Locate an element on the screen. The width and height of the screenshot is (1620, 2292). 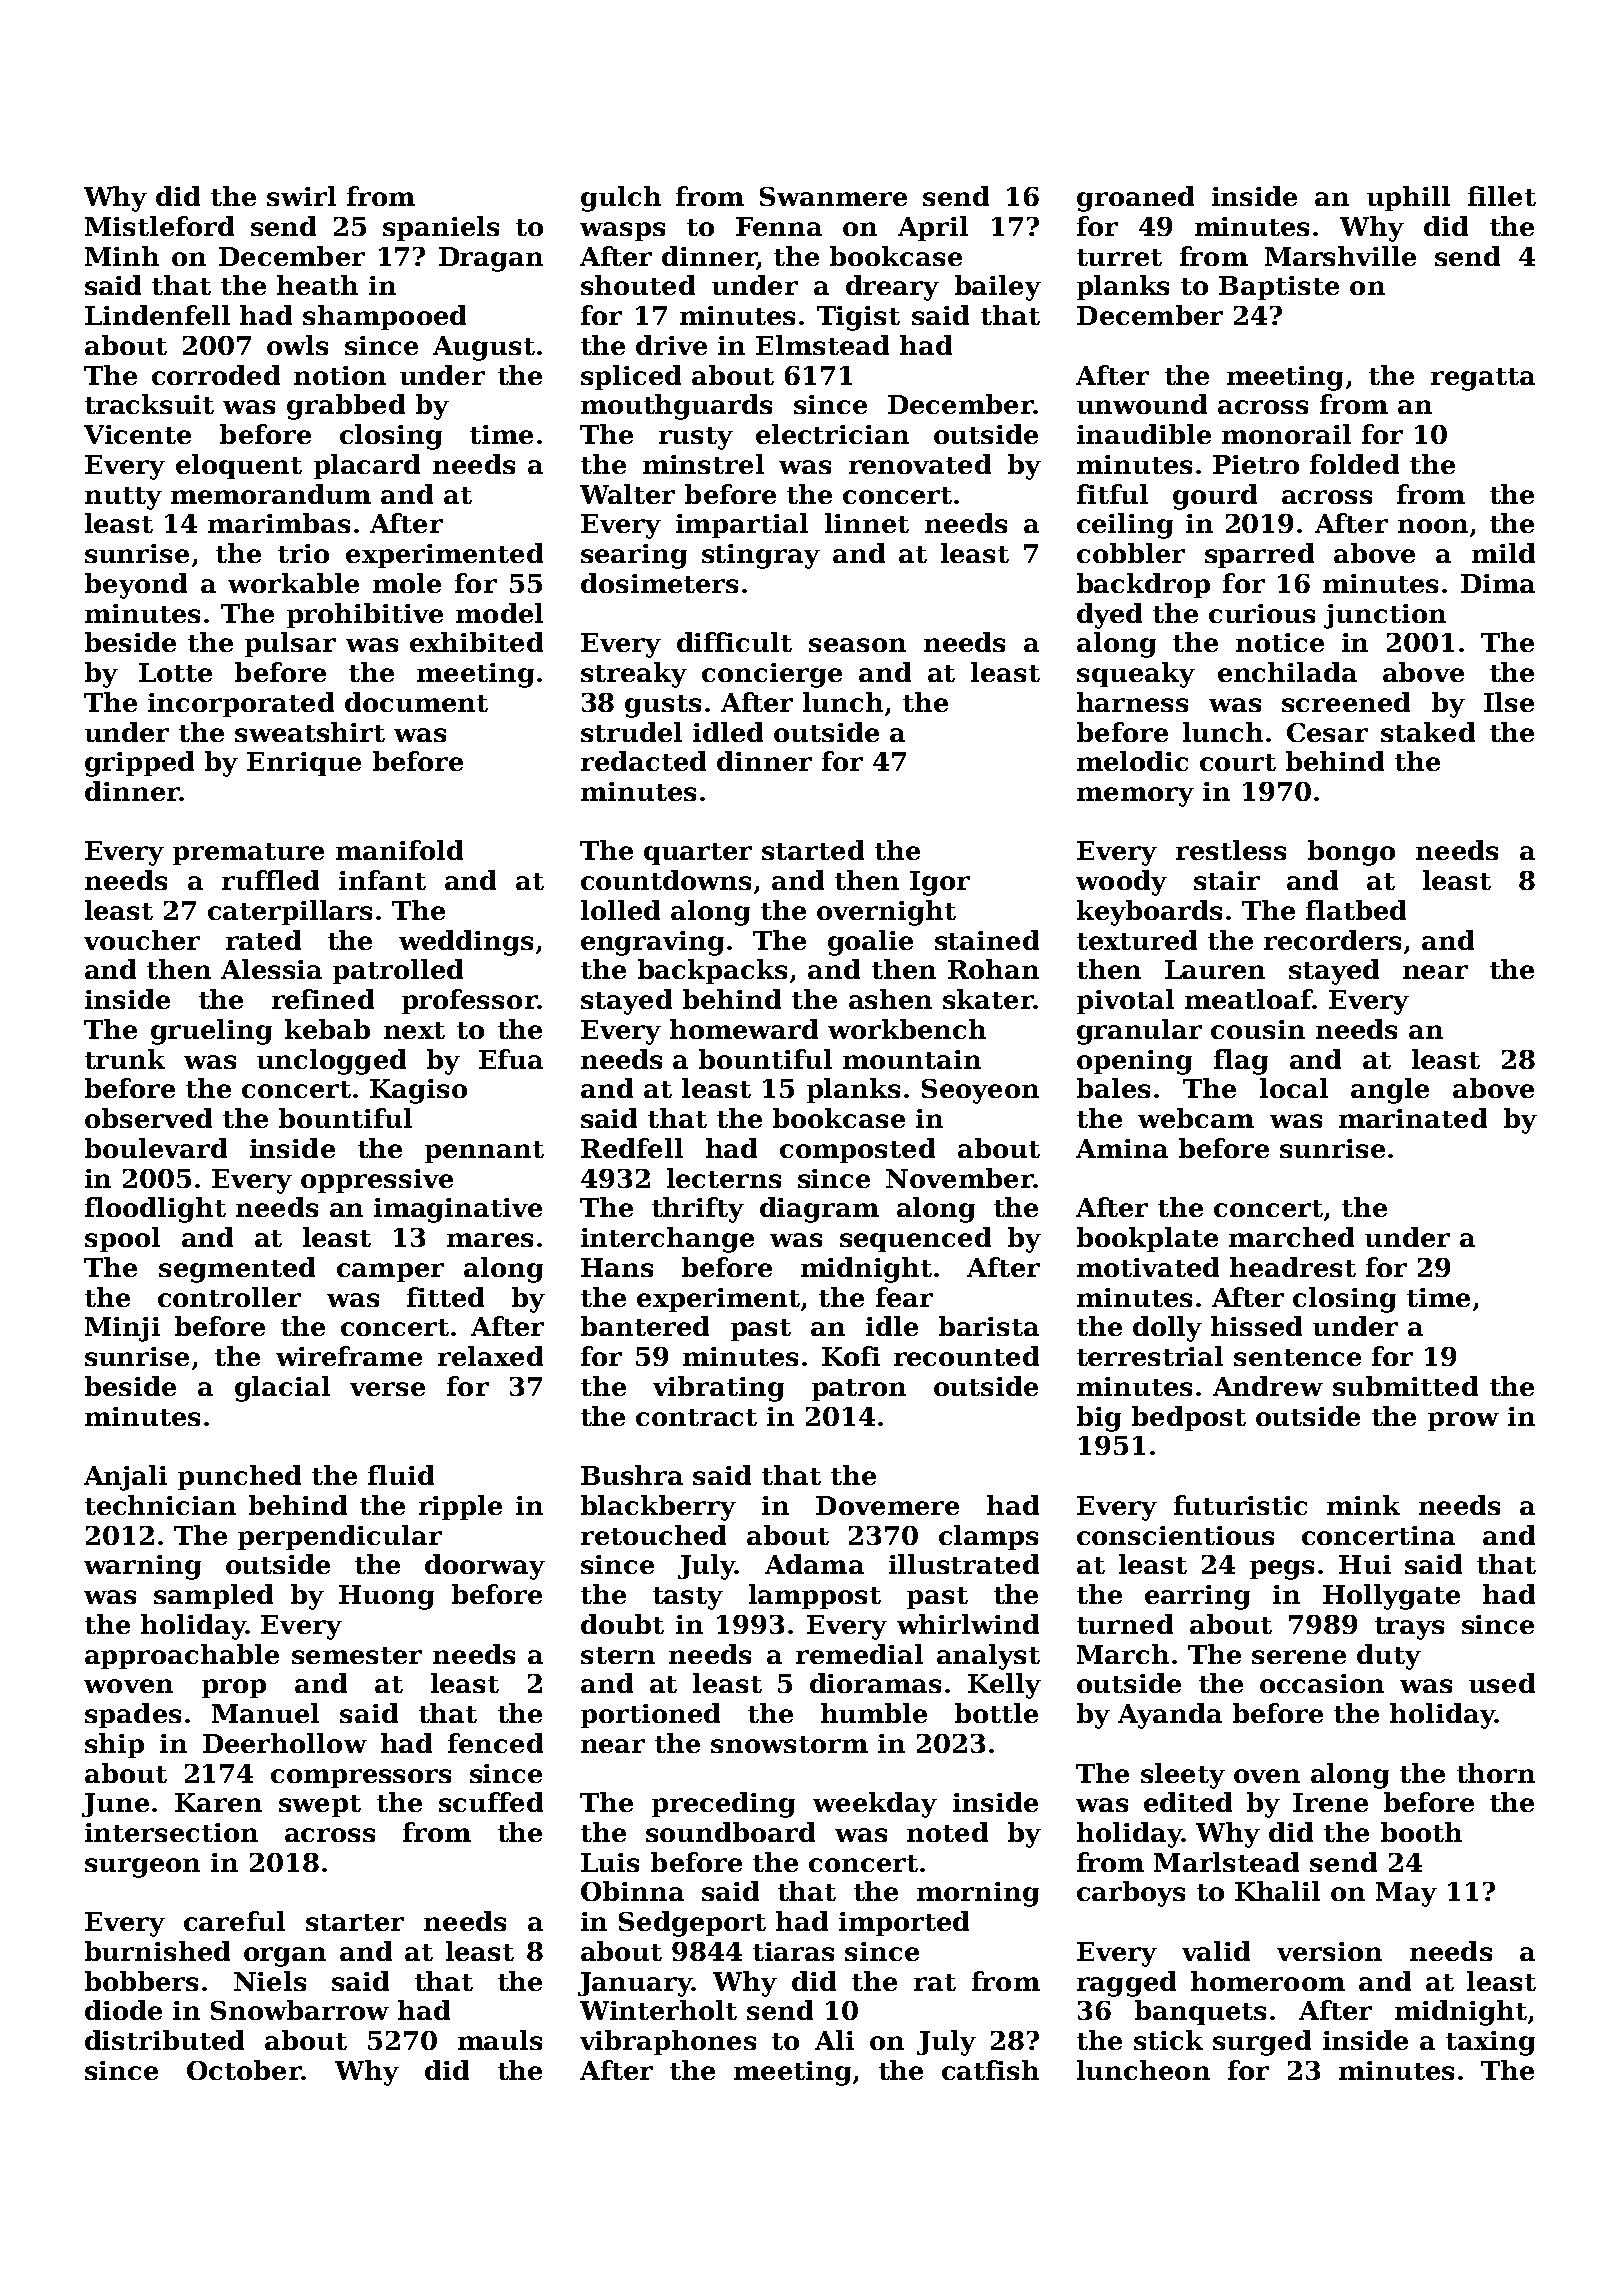
fillet is located at coordinates (1502, 196).
